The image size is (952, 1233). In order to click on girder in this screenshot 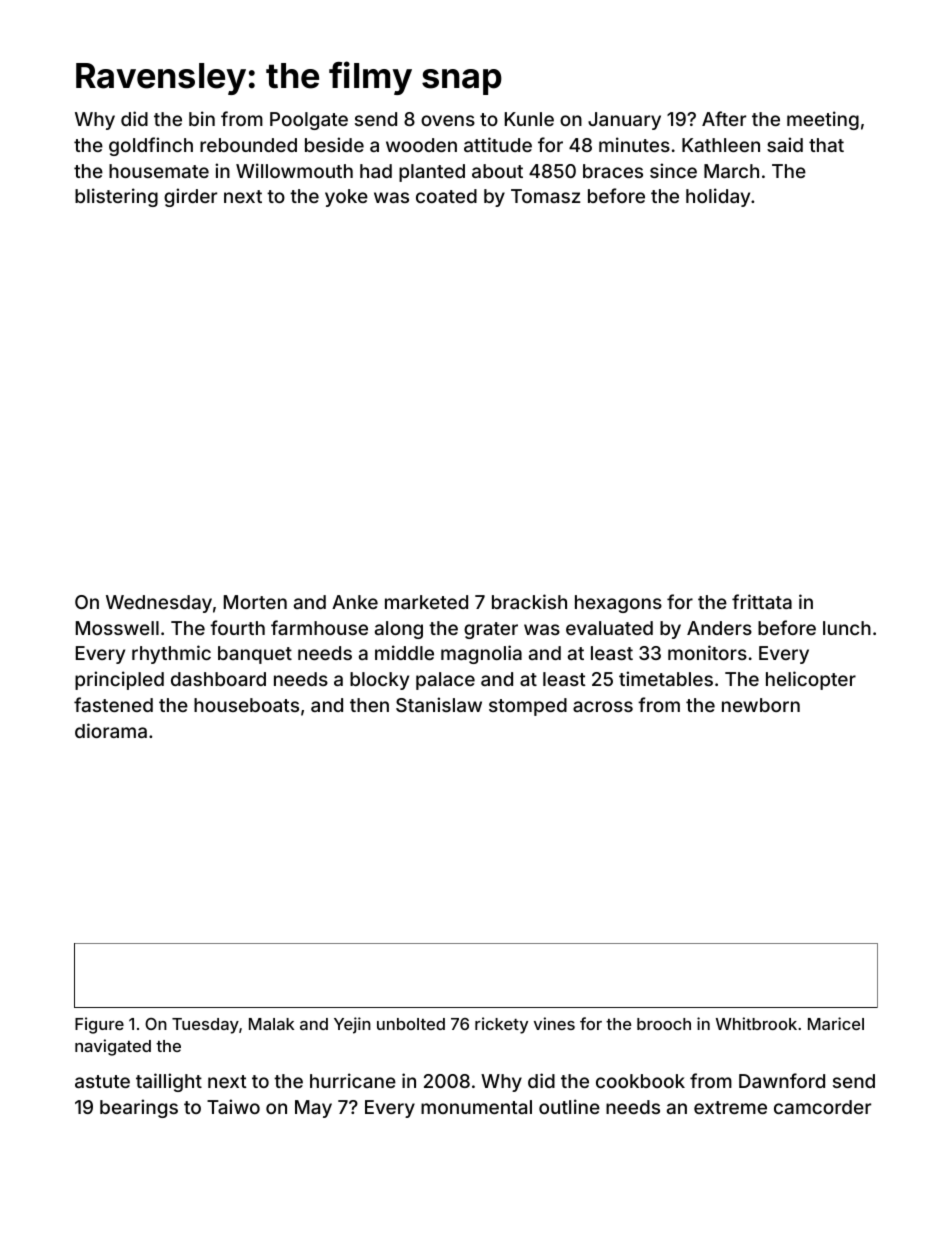, I will do `click(190, 197)`.
